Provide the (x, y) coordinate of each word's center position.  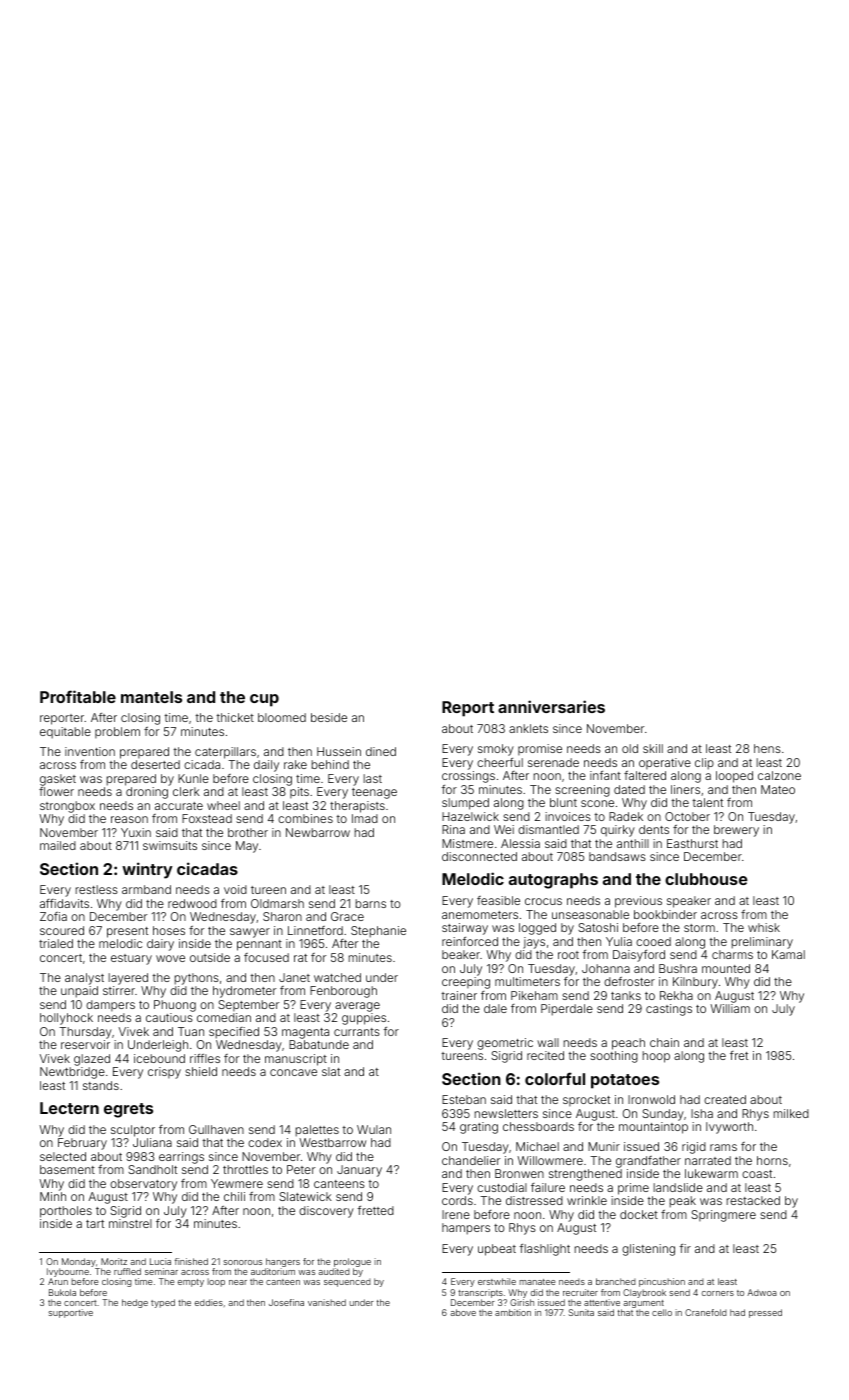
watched (337, 977)
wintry (147, 870)
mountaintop (653, 1128)
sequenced (347, 1283)
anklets (528, 728)
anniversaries (551, 706)
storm (699, 928)
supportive (70, 1313)
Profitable (78, 696)
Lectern (69, 1108)
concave (293, 1072)
